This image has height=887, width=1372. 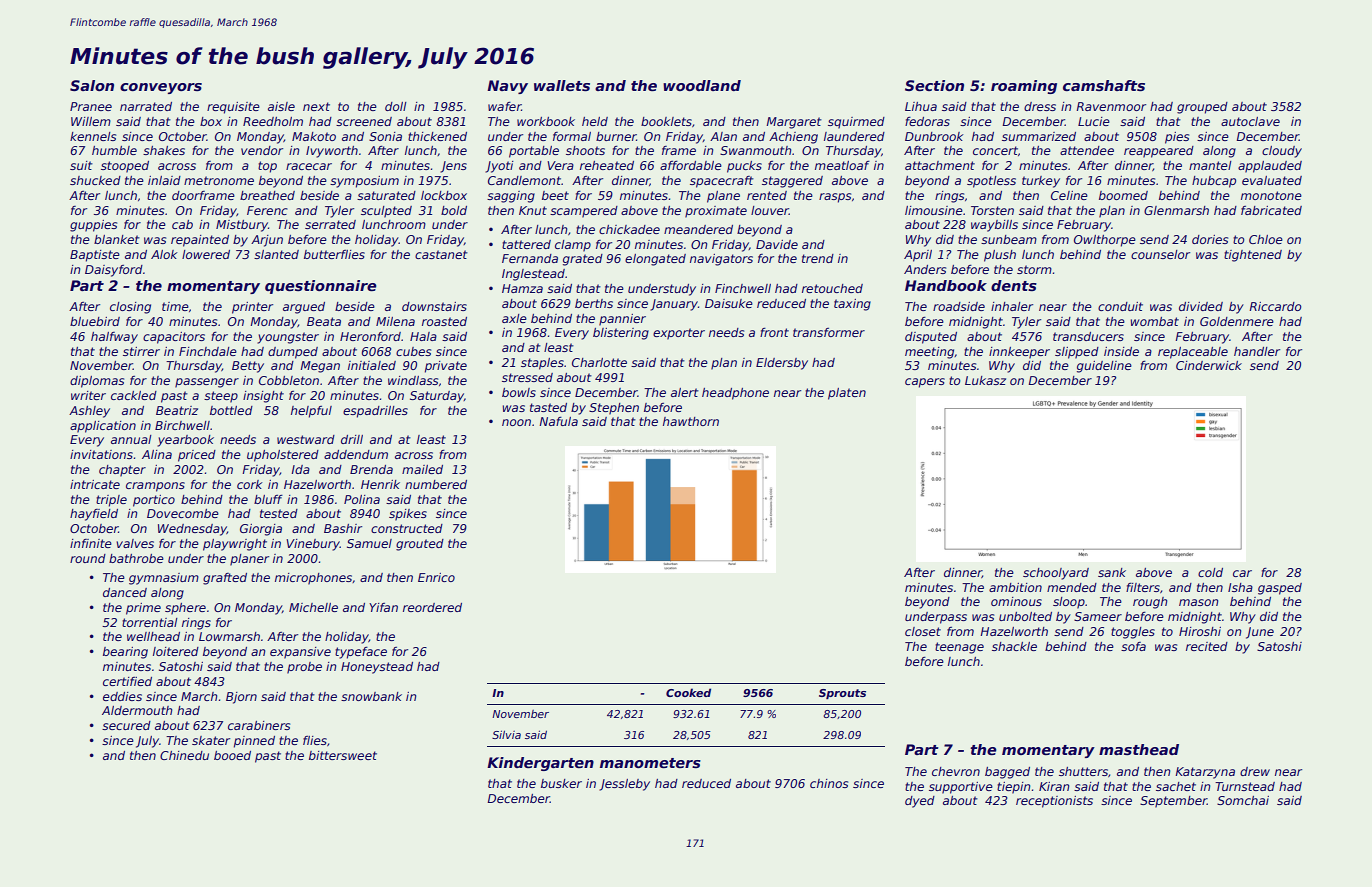 I want to click on Enrico, so click(x=436, y=577).
